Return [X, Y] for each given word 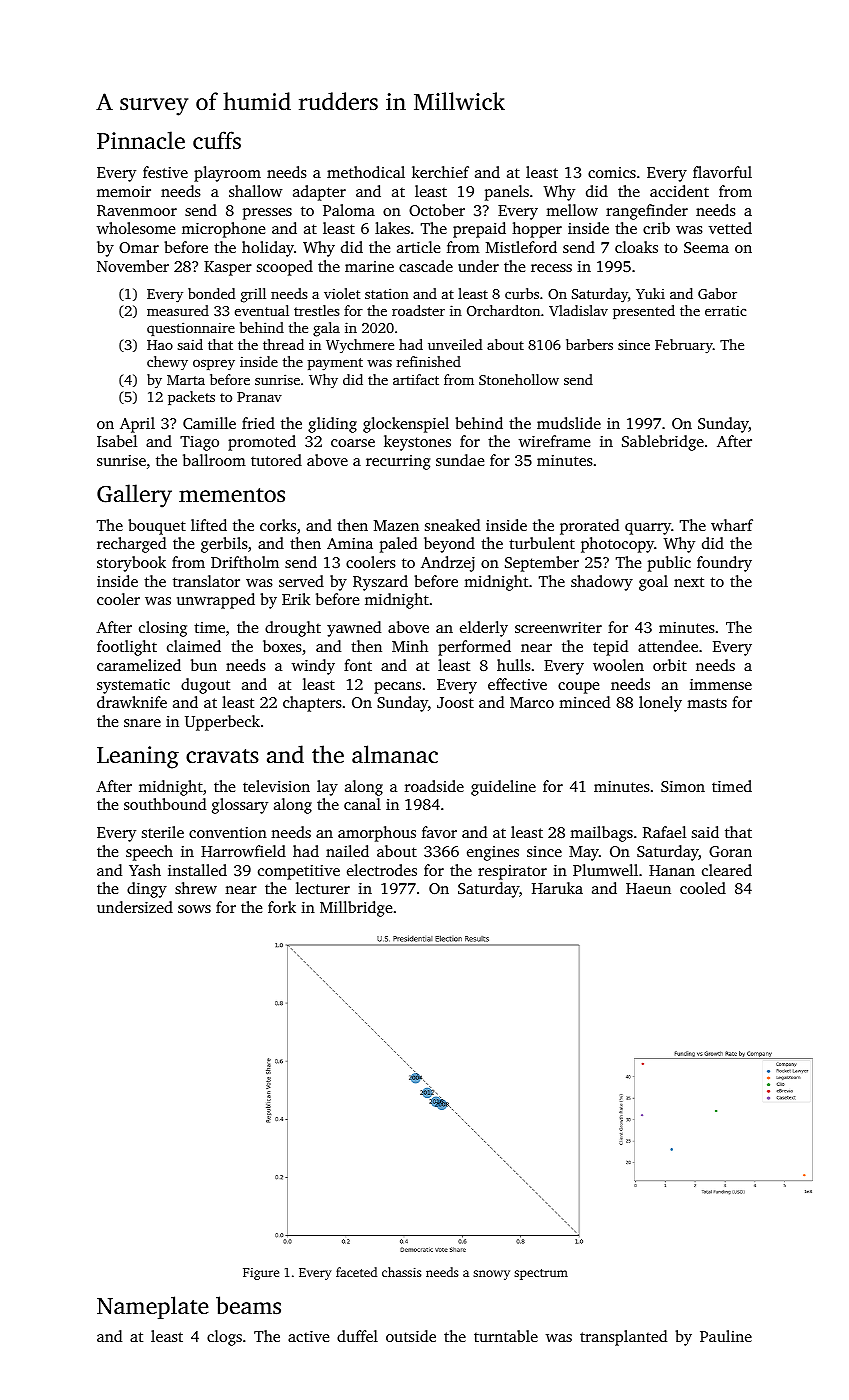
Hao [160, 345]
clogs [224, 1338]
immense [721, 684]
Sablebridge [663, 443]
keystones [417, 443]
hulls [514, 665]
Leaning [138, 757]
